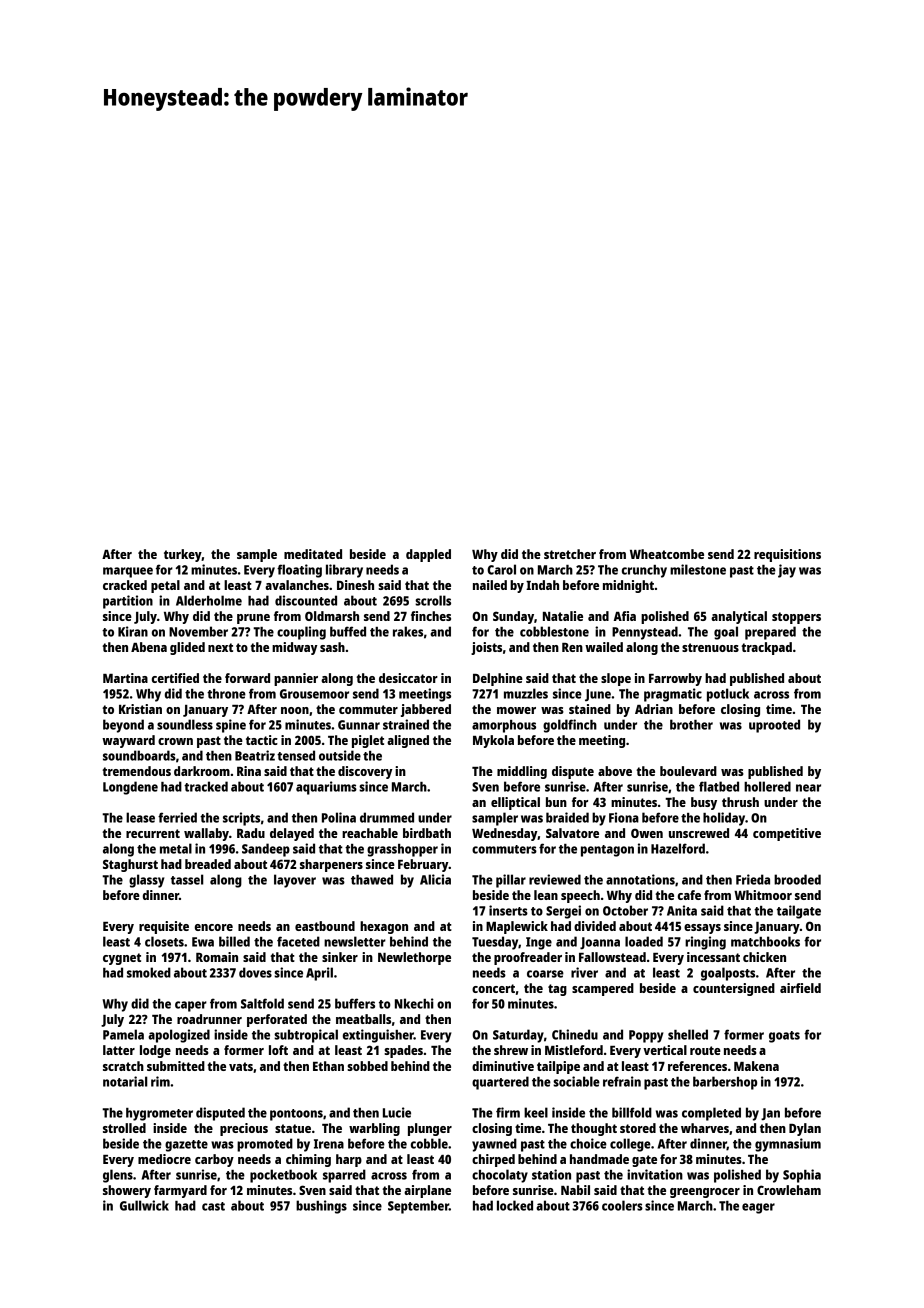  What do you see at coordinates (763, 895) in the document?
I see `Whitmoor` at bounding box center [763, 895].
